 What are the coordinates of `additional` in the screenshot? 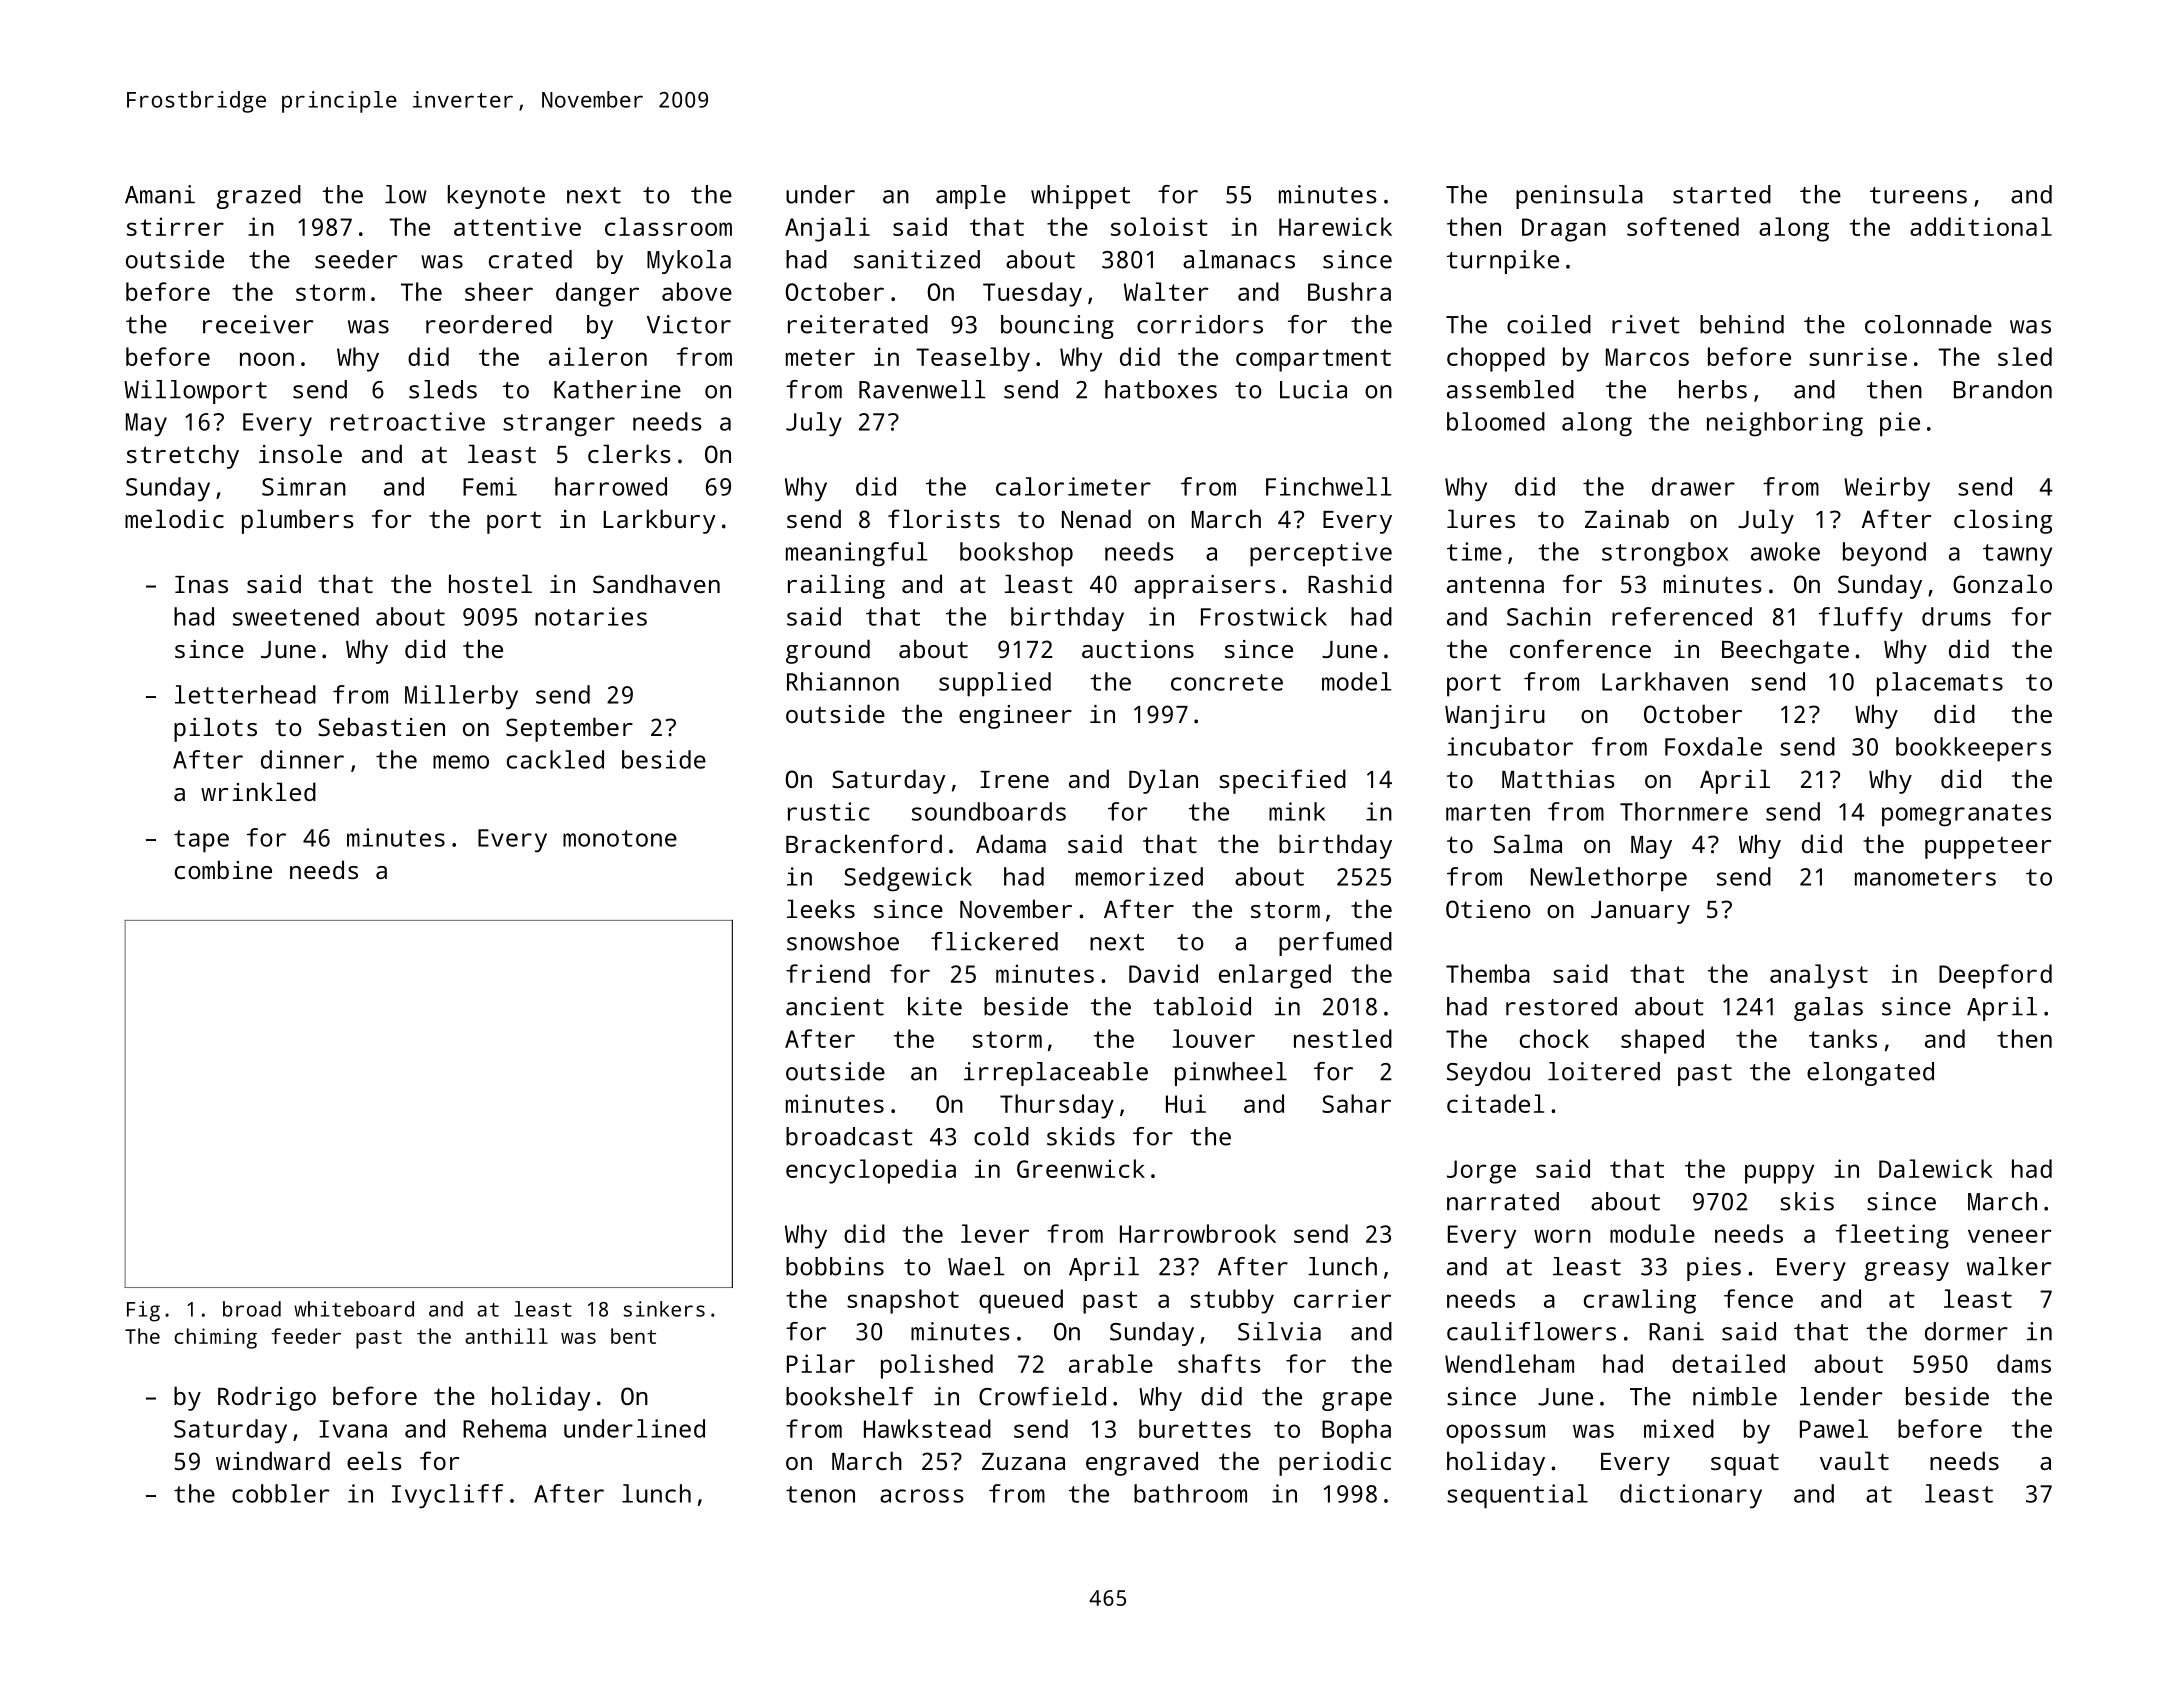 It's located at (1981, 226).
